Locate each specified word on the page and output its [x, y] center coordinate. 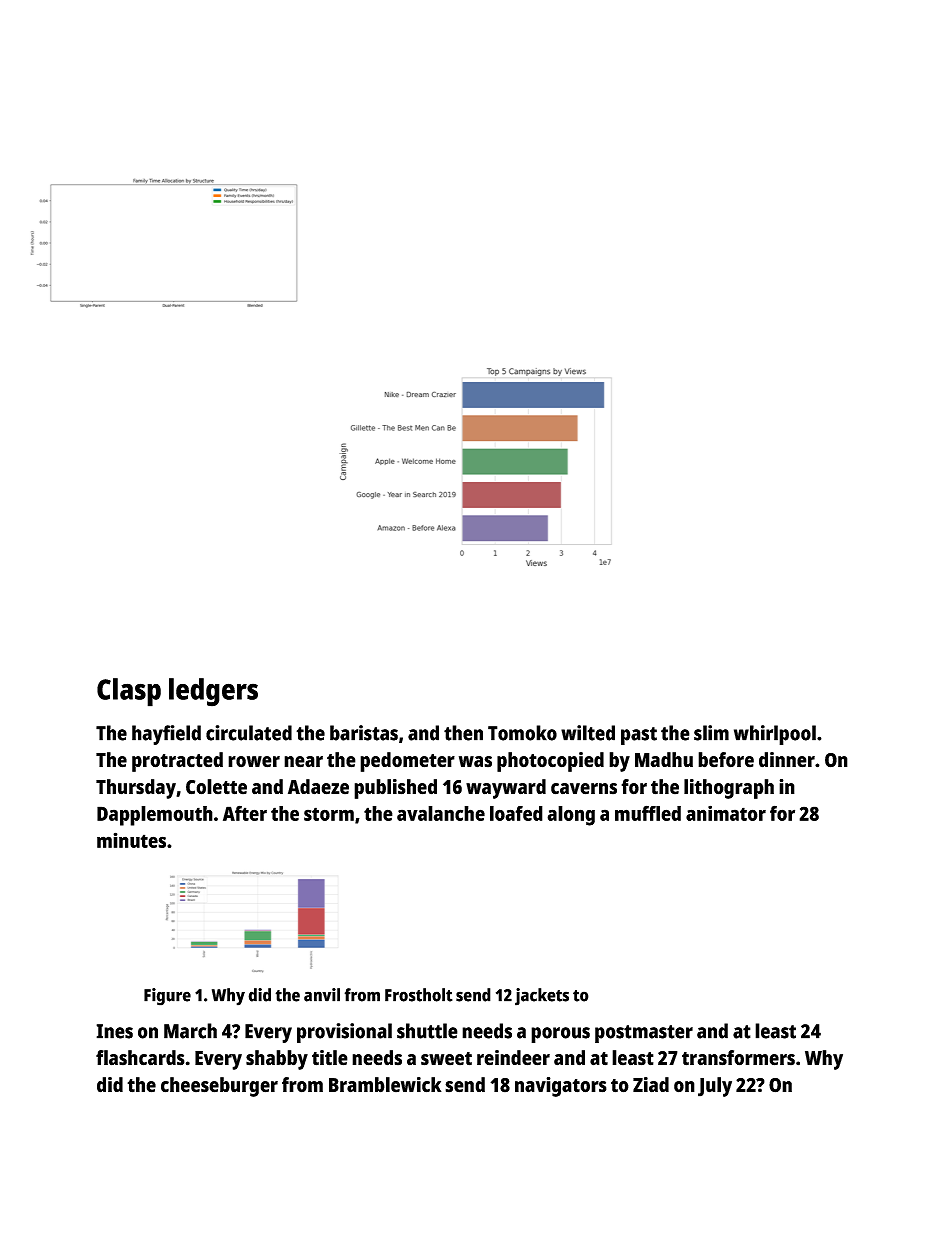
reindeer [513, 1058]
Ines [114, 1031]
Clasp [129, 692]
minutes [131, 840]
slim [711, 733]
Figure [167, 997]
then [463, 733]
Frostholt [419, 995]
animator [726, 813]
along [571, 816]
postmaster [644, 1034]
